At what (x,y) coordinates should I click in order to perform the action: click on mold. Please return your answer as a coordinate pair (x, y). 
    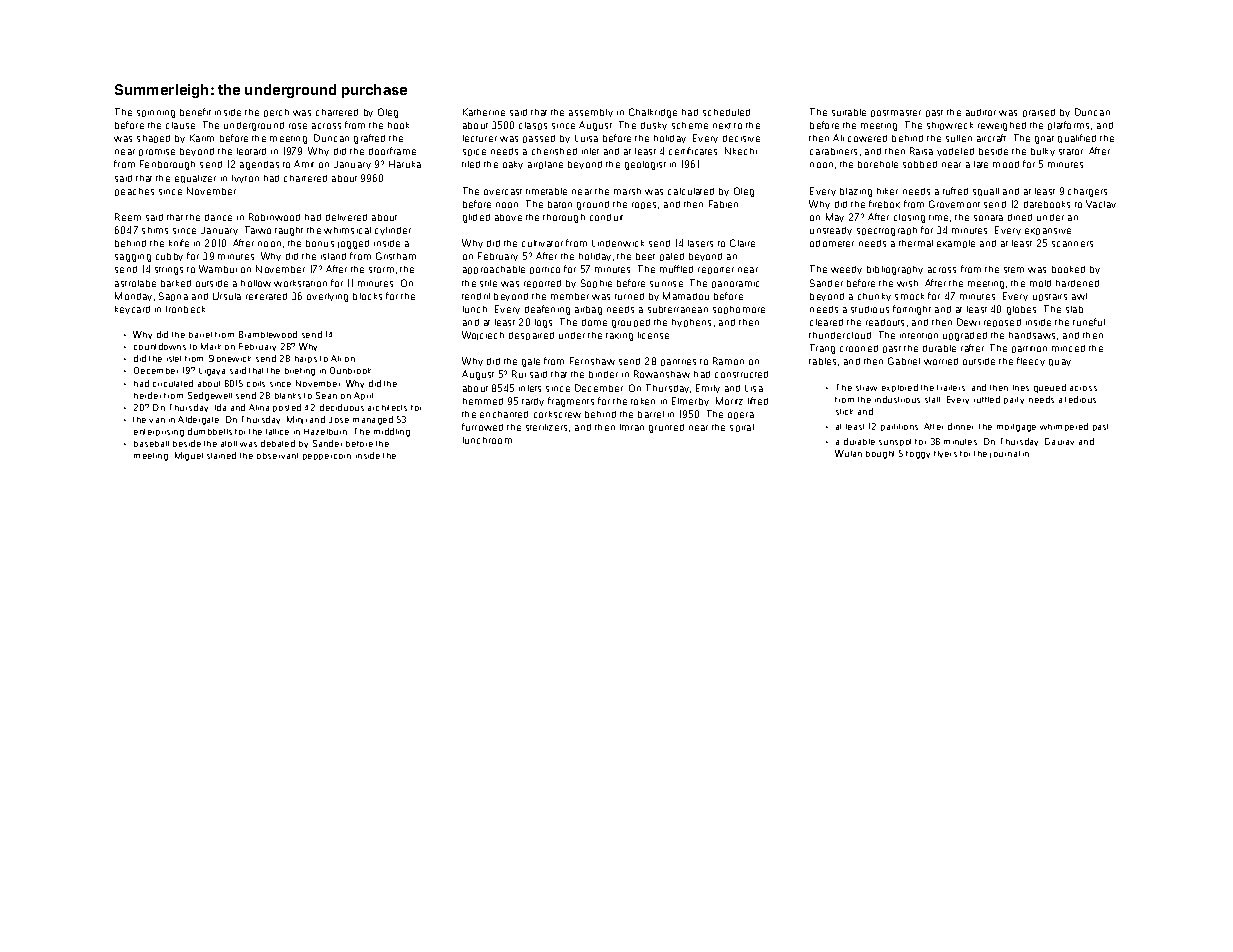
    Looking at the image, I should click on (1040, 283).
